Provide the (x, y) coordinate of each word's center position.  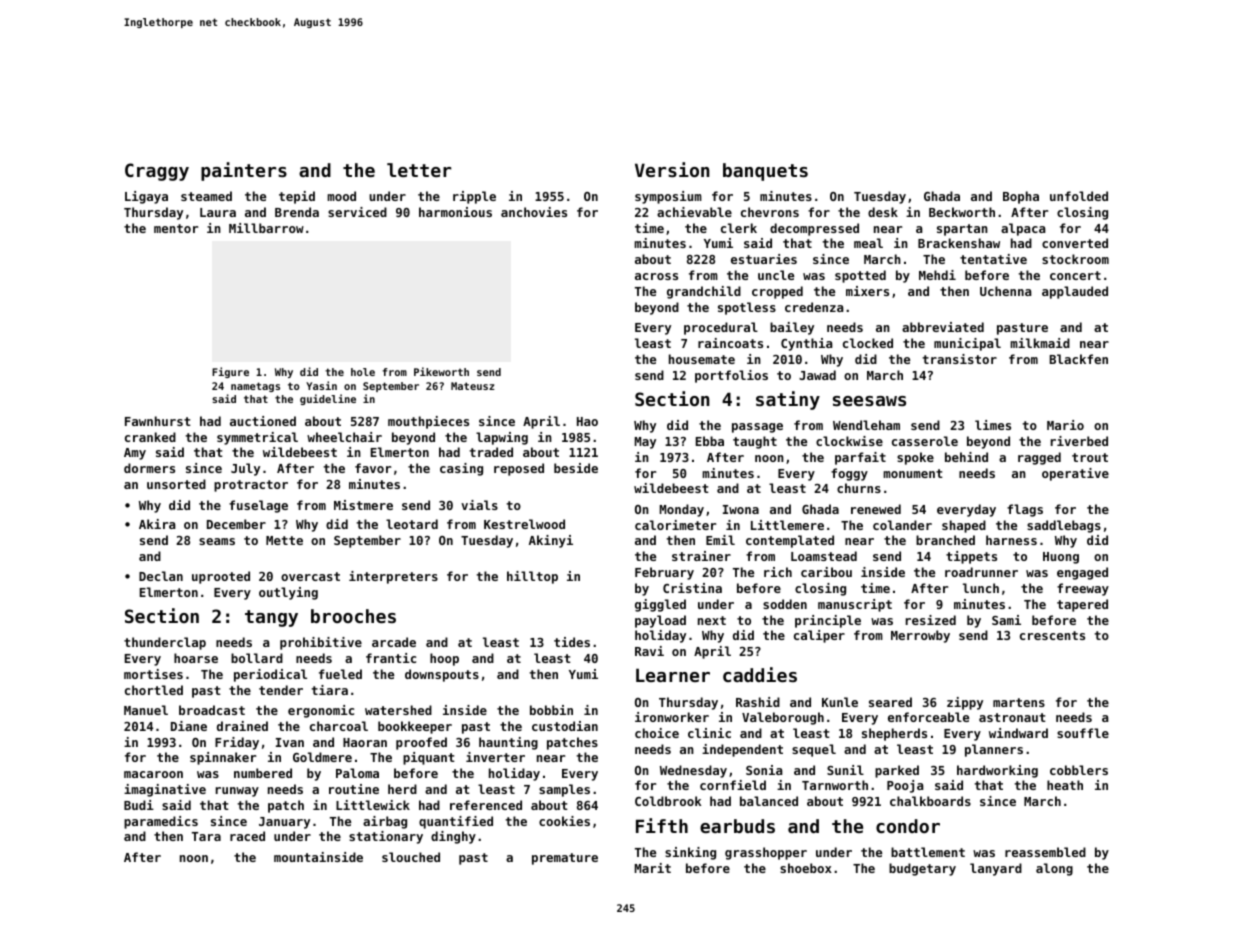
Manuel (146, 710)
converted (1075, 243)
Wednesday (693, 771)
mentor (176, 228)
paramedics (161, 822)
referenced (486, 805)
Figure (230, 372)
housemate (702, 359)
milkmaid (1040, 343)
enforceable (928, 717)
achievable (694, 212)
